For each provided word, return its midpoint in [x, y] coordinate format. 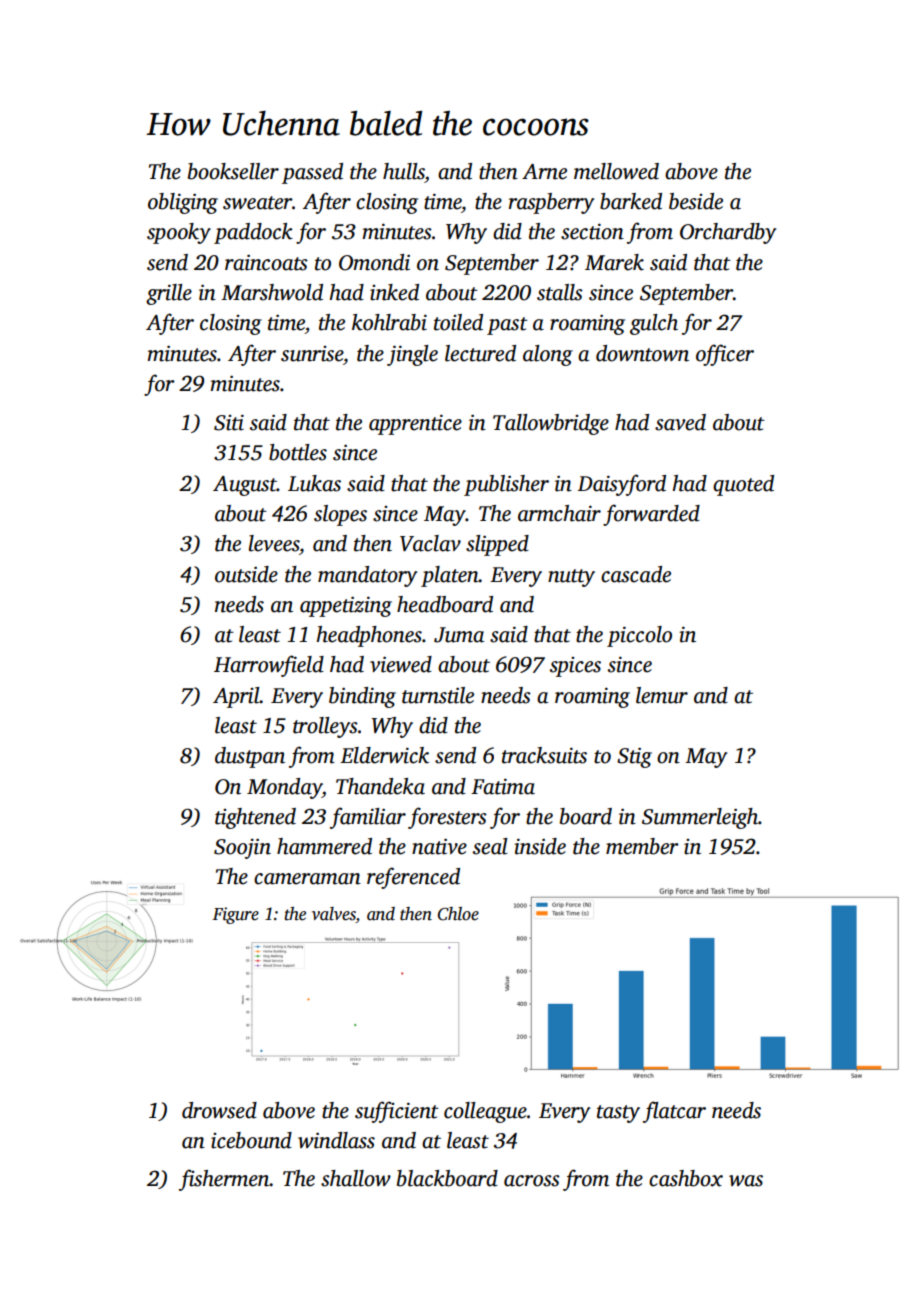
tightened [255, 818]
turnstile [438, 695]
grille [169, 294]
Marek [614, 262]
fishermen [224, 1180]
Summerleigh [700, 818]
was [746, 1181]
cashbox [686, 1178]
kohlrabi [389, 322]
